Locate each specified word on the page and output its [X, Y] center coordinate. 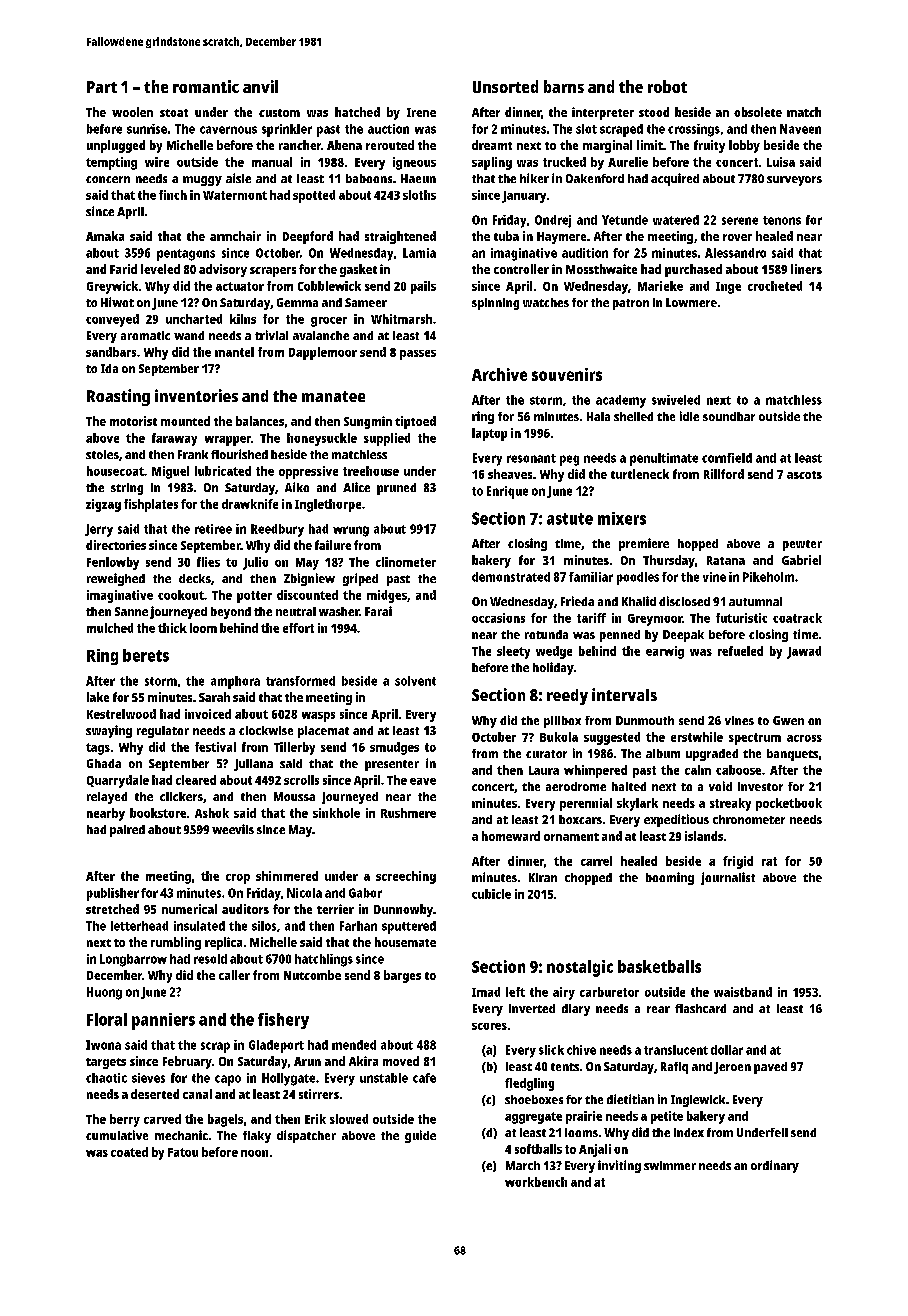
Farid [123, 269]
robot [667, 86]
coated [129, 1152]
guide [420, 1136]
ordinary [775, 1166]
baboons [369, 178]
